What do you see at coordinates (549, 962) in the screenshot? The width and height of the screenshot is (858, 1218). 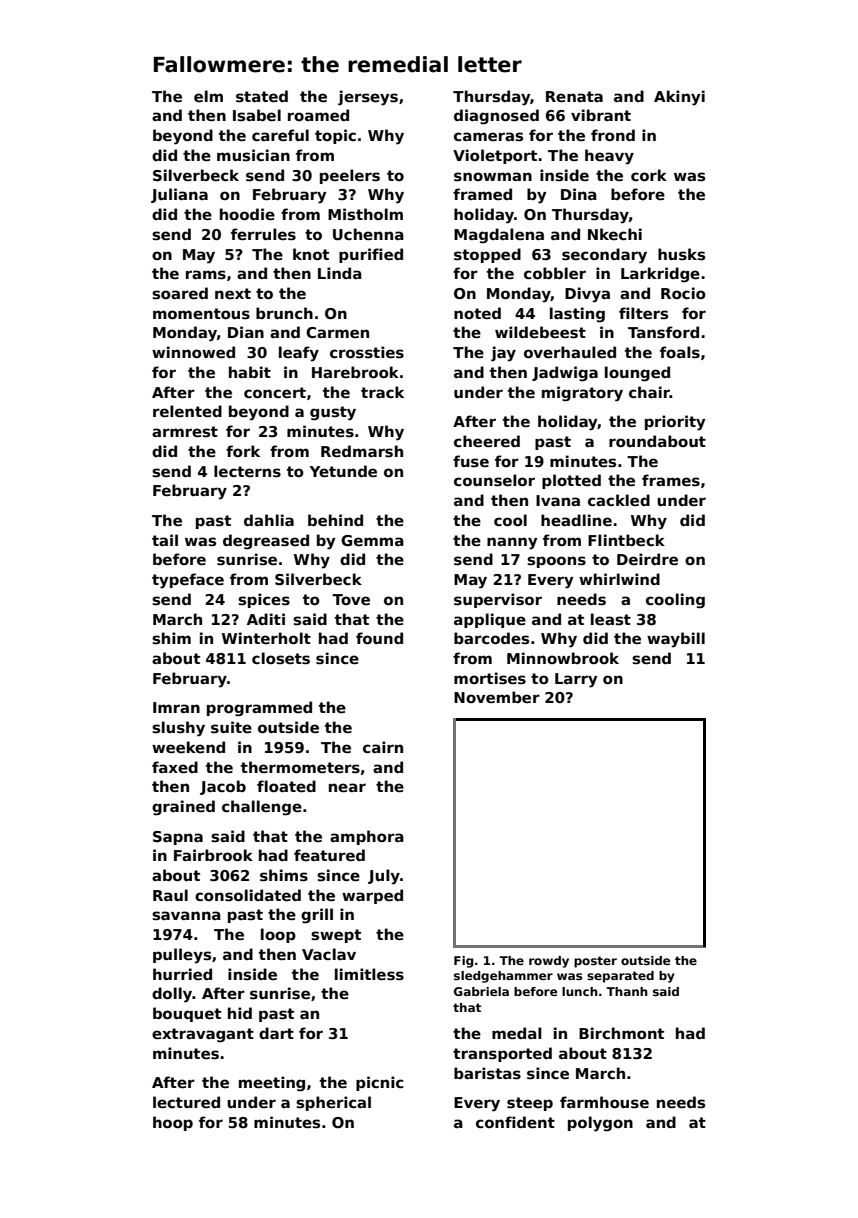 I see `rowdy` at bounding box center [549, 962].
